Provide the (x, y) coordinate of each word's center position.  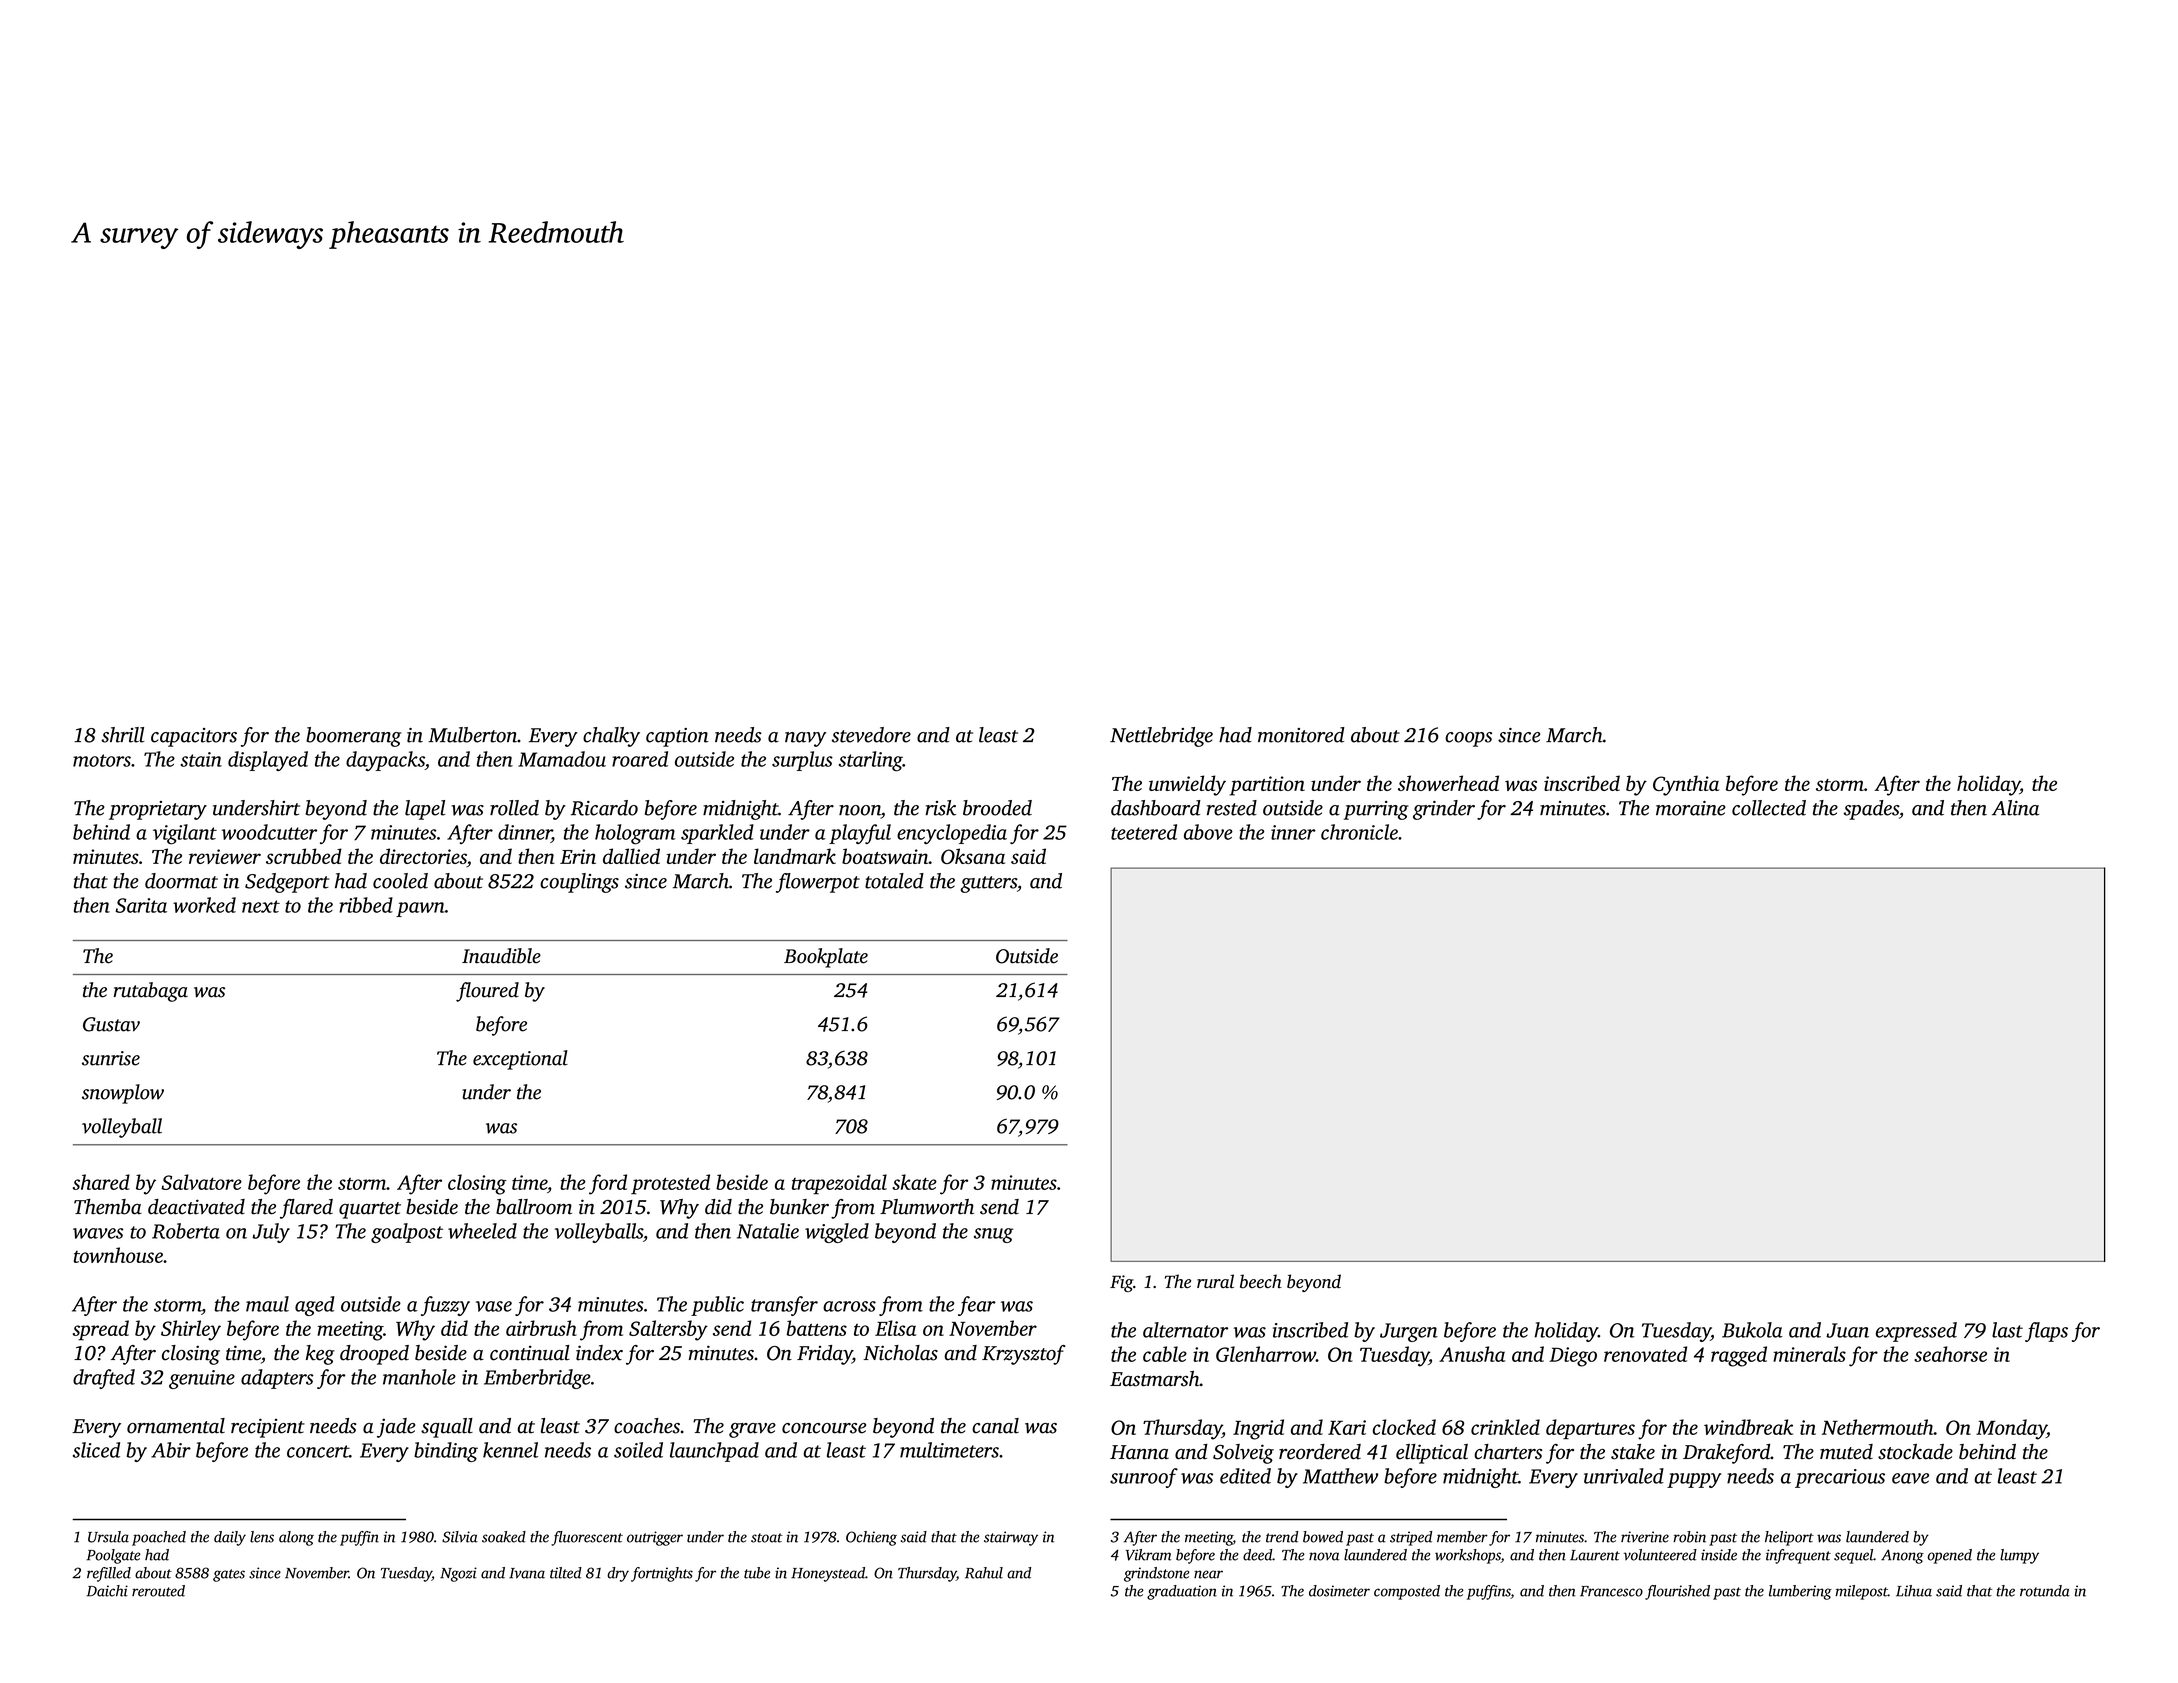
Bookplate (826, 958)
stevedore (871, 735)
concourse (824, 1428)
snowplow (123, 1094)
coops (1468, 739)
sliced (96, 1450)
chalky (611, 737)
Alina (2015, 808)
